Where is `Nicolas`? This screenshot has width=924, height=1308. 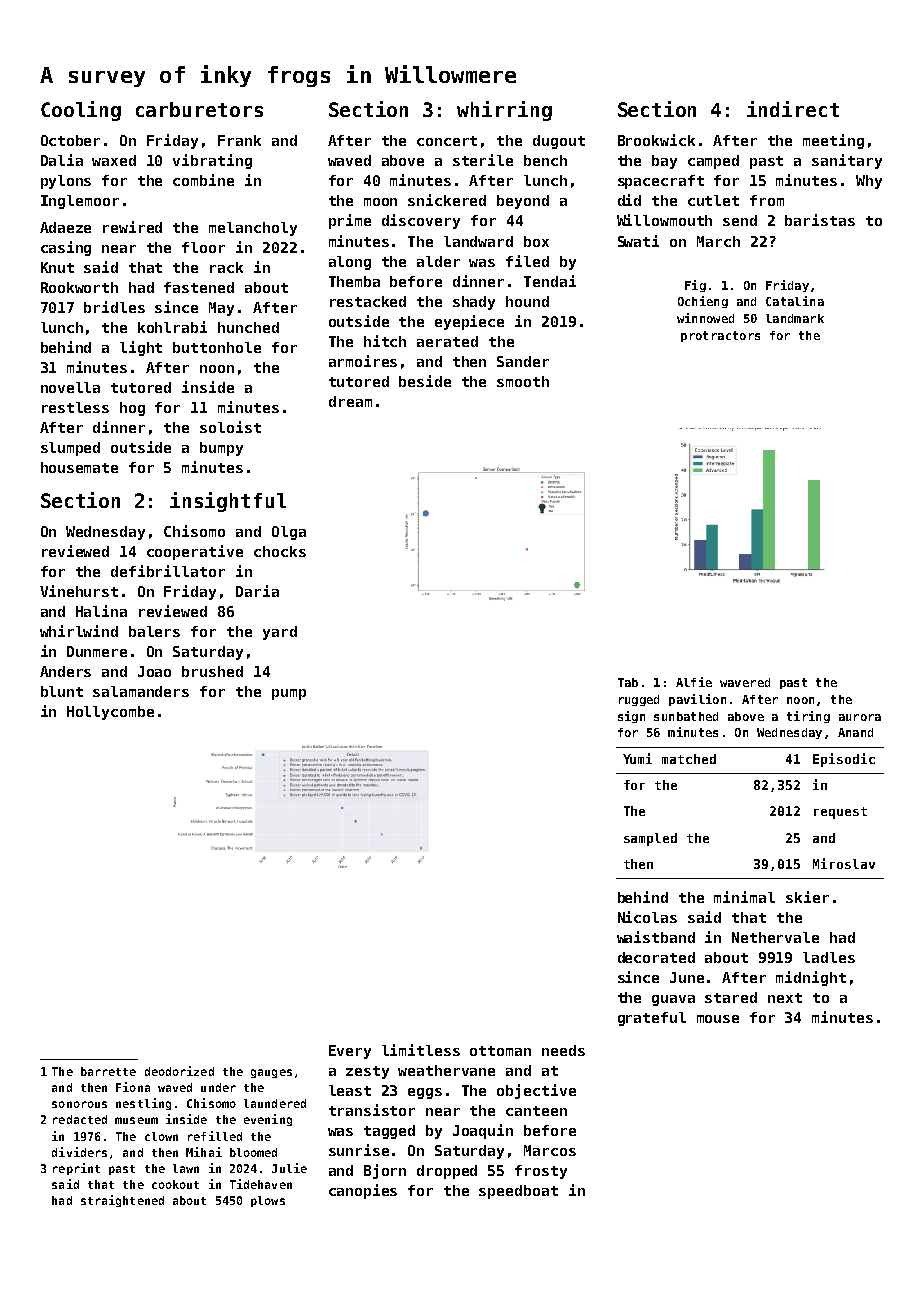 Nicolas is located at coordinates (647, 917).
